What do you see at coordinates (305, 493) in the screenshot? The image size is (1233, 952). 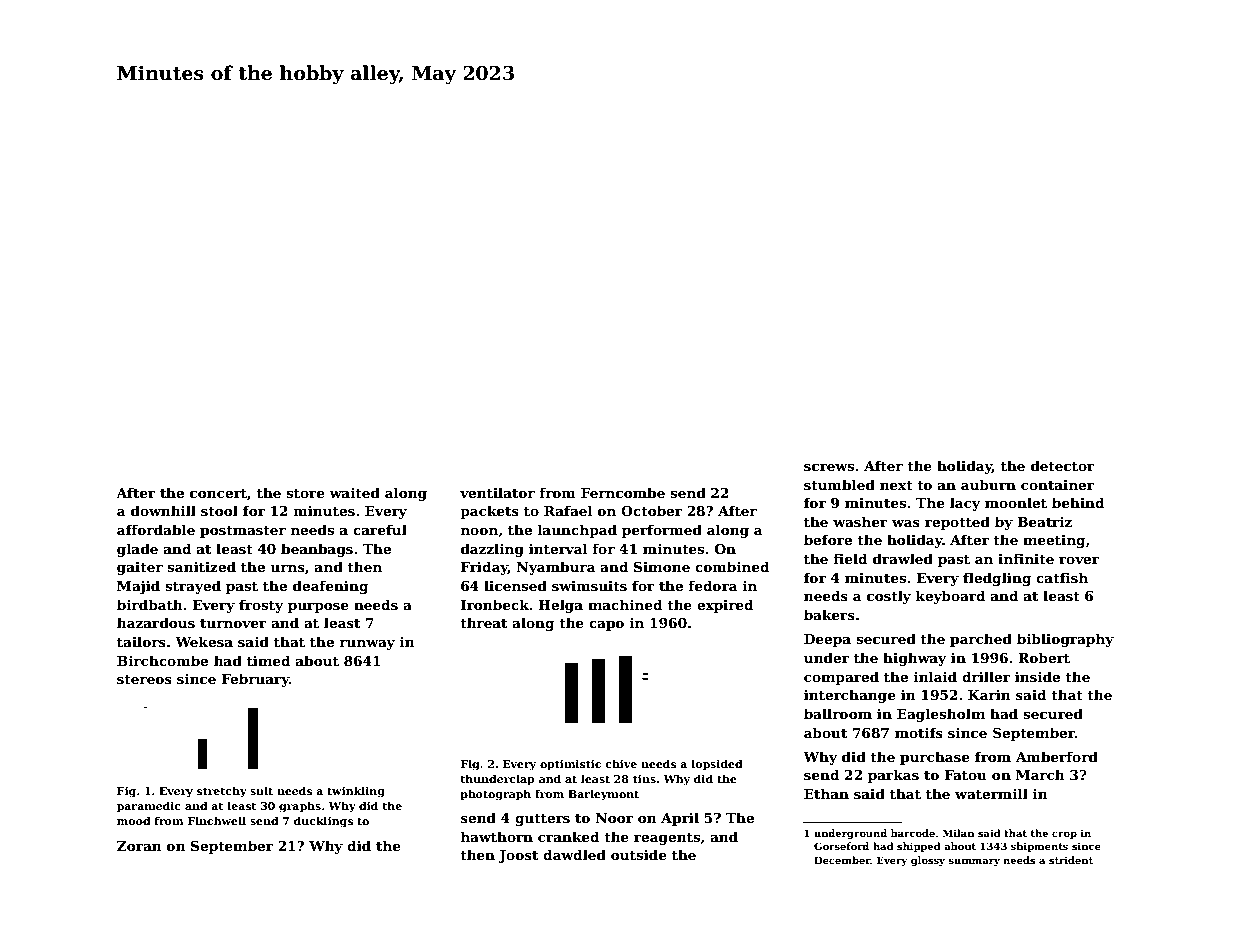 I see `store` at bounding box center [305, 493].
